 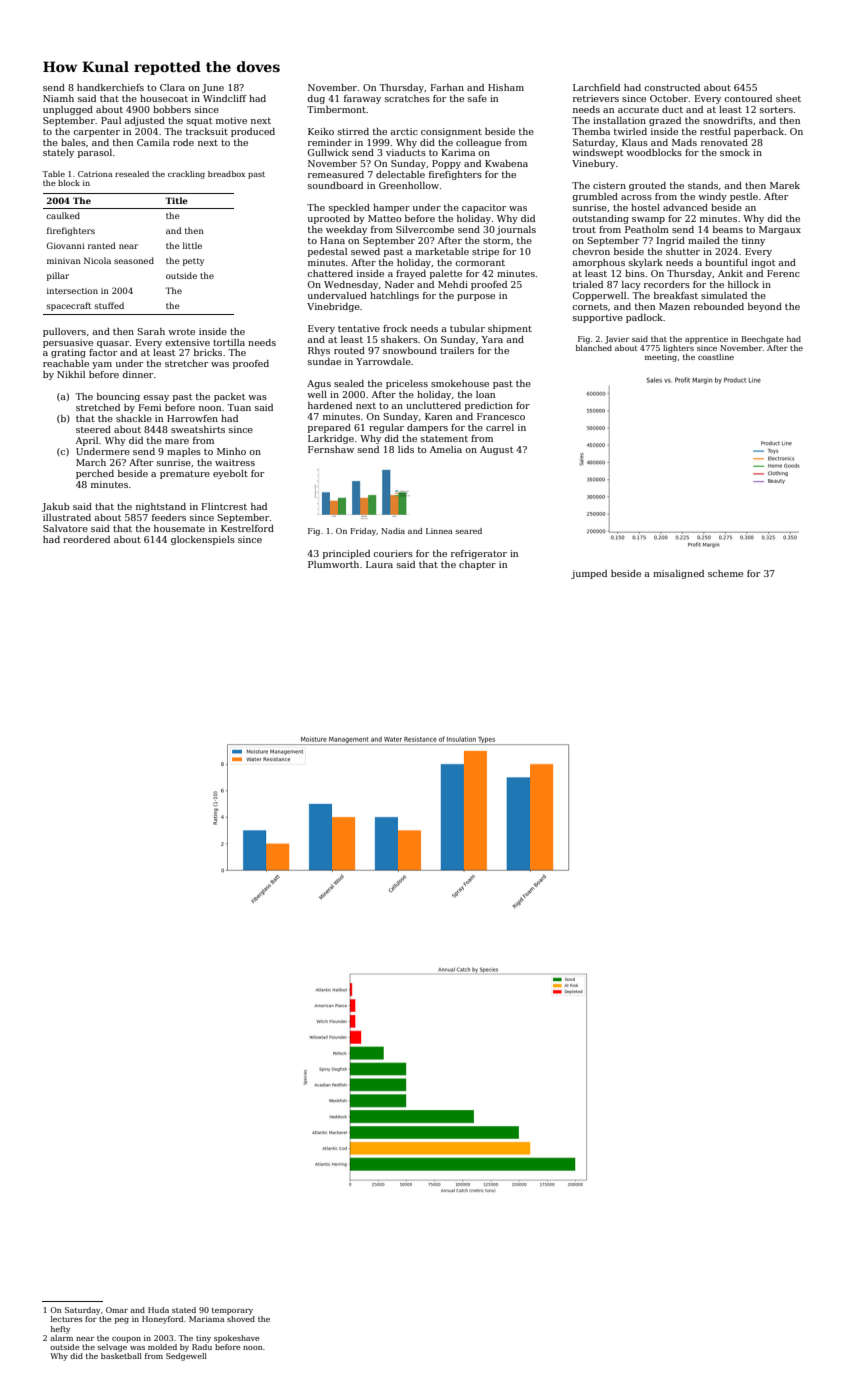 I want to click on Vinebridge, so click(x=333, y=307).
